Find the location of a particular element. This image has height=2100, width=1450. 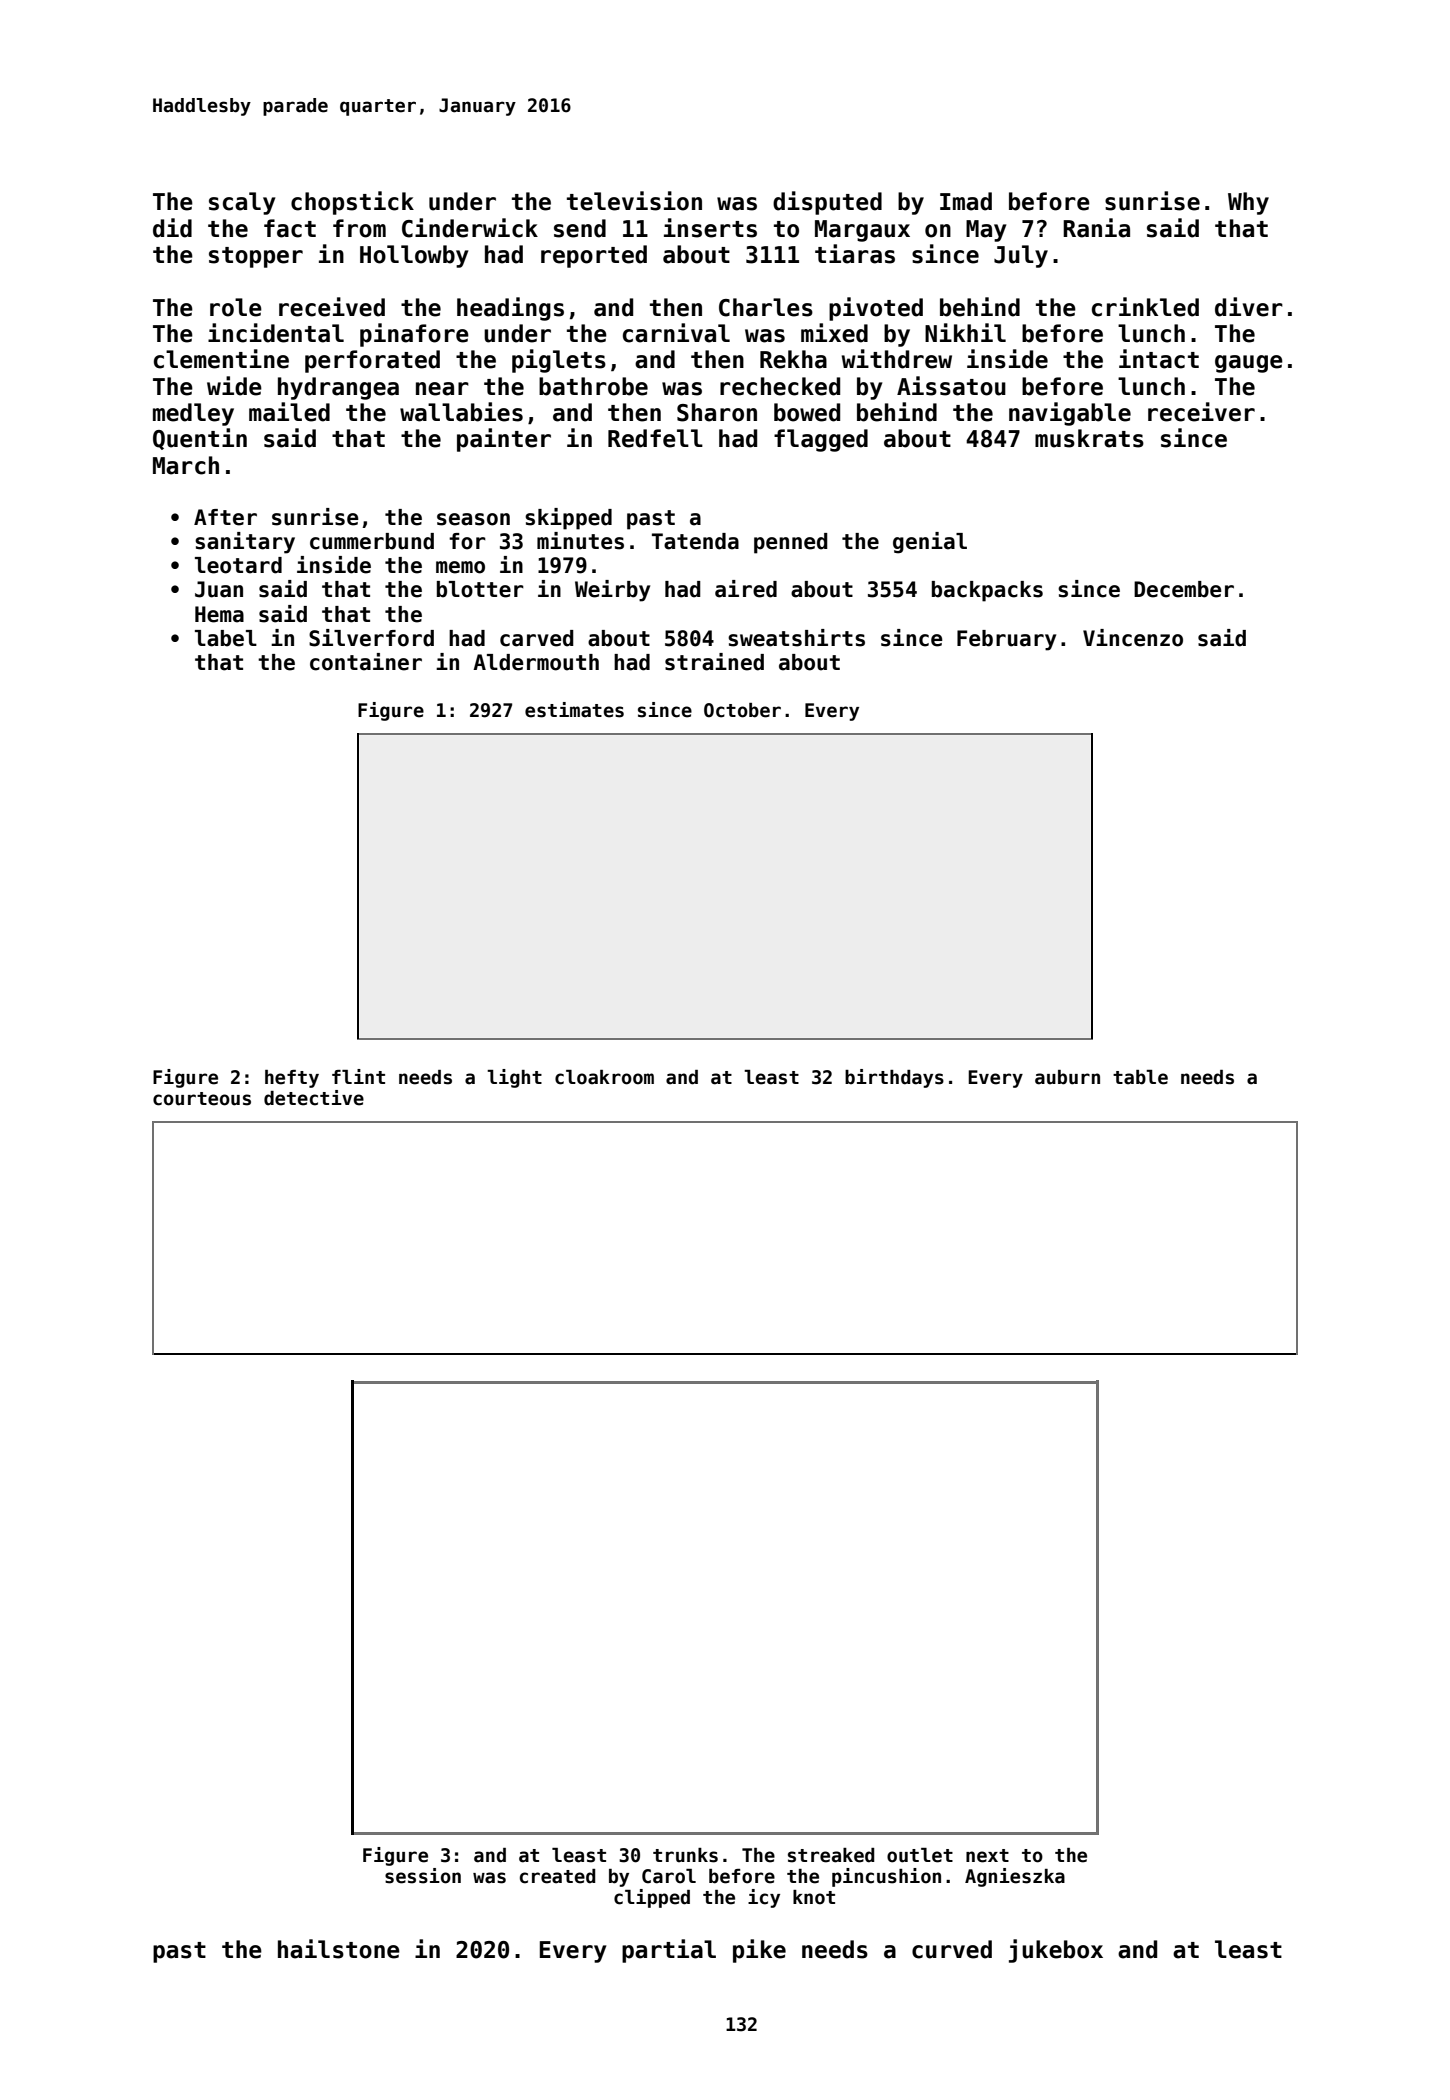

estimates is located at coordinates (574, 710).
